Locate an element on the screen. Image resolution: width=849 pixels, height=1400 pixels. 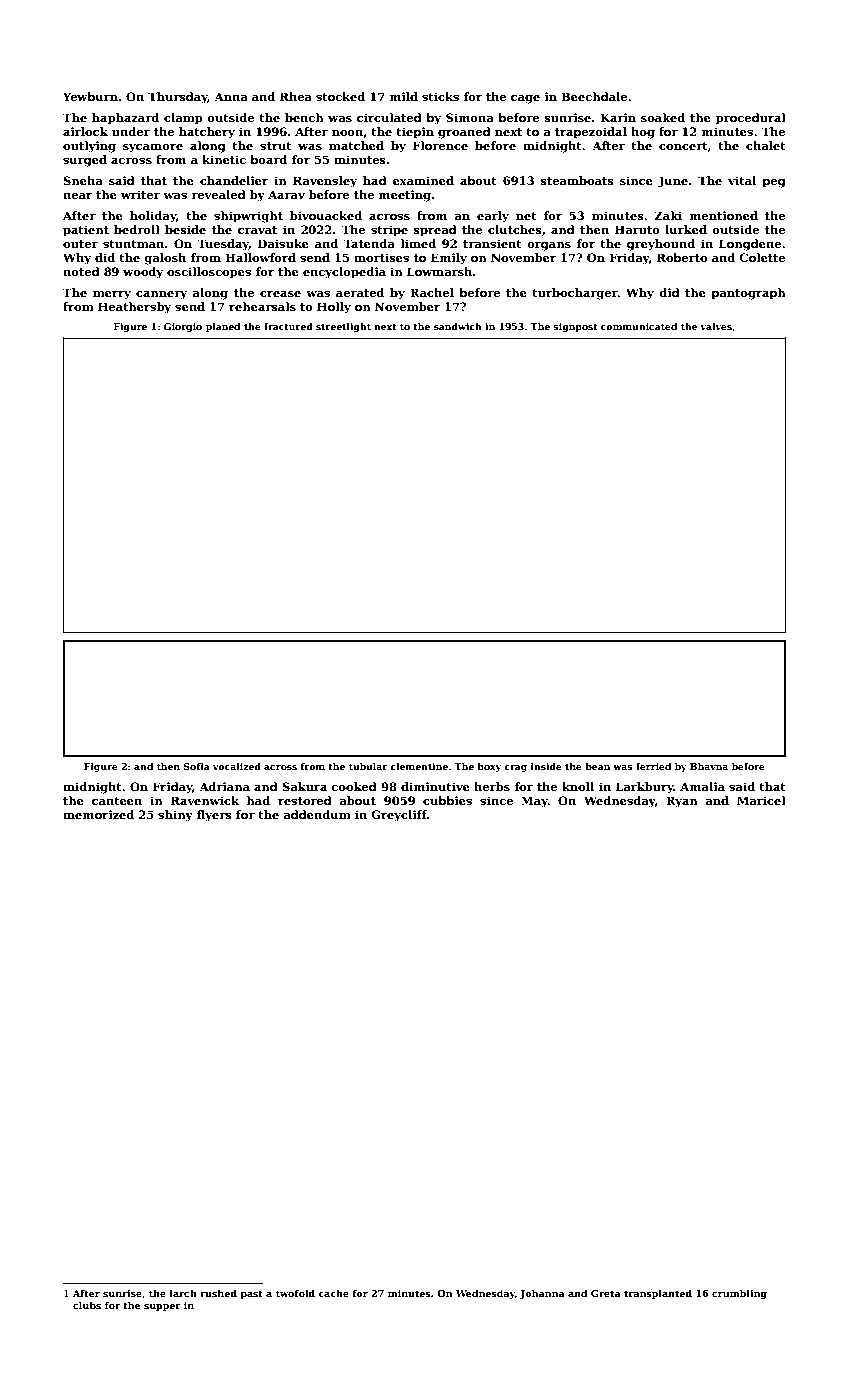
streetlight is located at coordinates (343, 327).
